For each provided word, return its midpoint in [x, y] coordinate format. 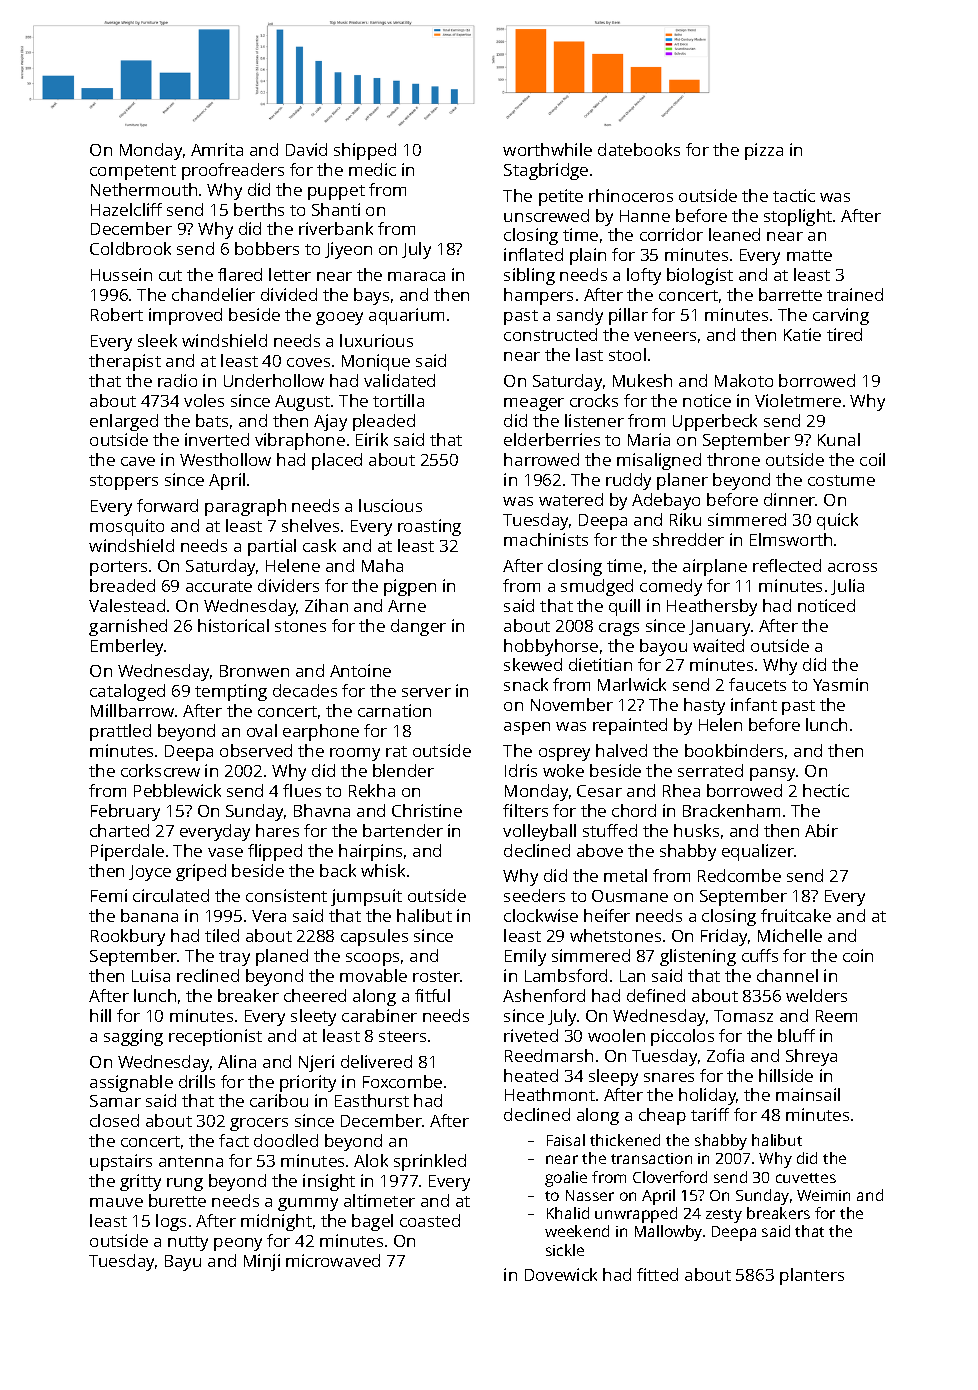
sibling [529, 276]
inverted [217, 439]
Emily [525, 957]
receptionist [215, 1037]
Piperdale [127, 852]
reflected [787, 565]
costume [841, 480]
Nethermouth [144, 189]
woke [563, 770]
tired [844, 334]
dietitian [600, 664]
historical [233, 625]
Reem [836, 1016]
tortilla [398, 400]
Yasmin [840, 684]
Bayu [183, 1263]
